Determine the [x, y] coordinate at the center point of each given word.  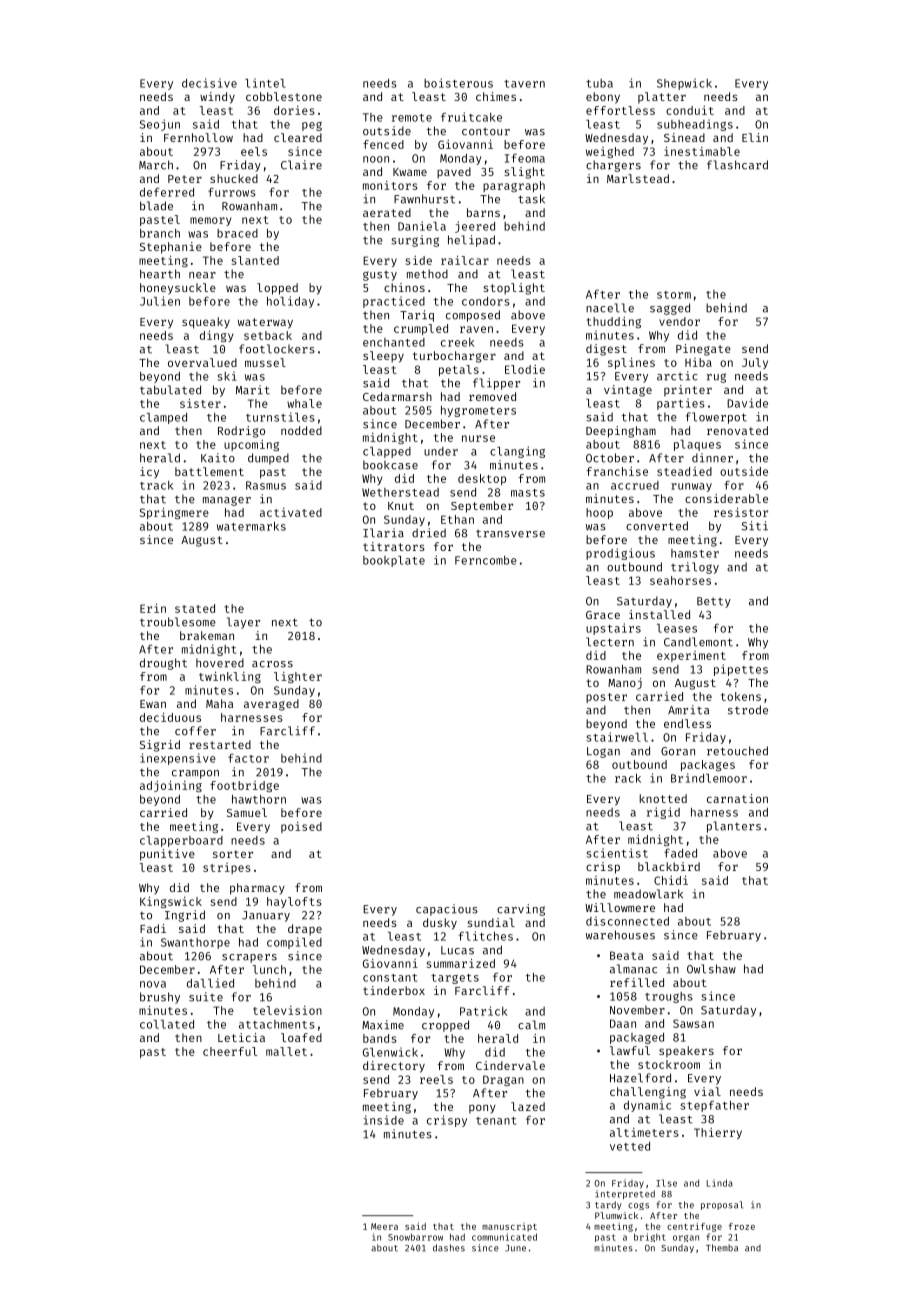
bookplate [394, 561]
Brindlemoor [709, 778]
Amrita [688, 710]
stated [195, 608]
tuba [599, 83]
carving [521, 910]
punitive [167, 855]
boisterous [458, 83]
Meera [384, 1226]
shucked [234, 178]
